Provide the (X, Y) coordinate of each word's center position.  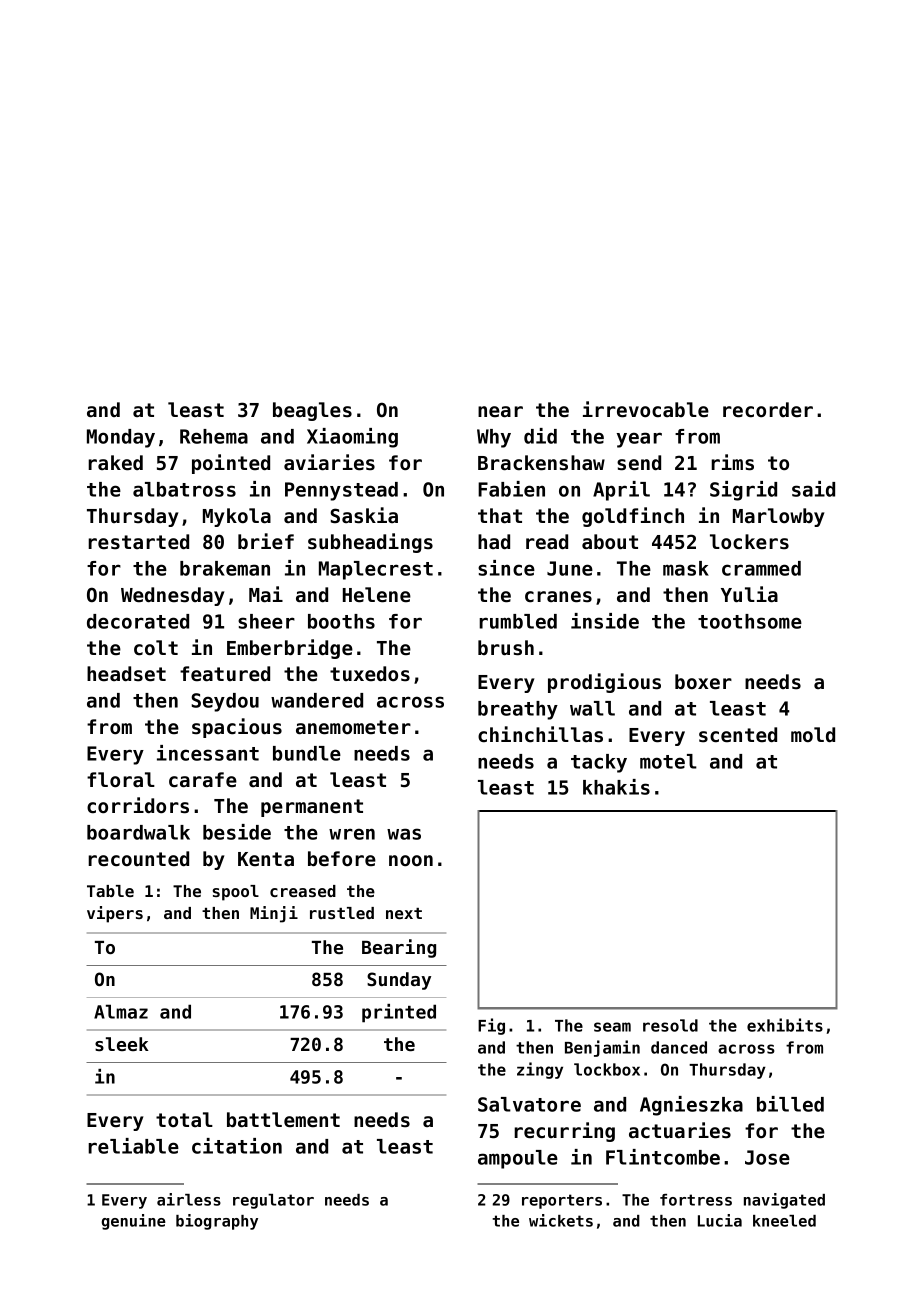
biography (217, 1222)
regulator (273, 1201)
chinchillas (540, 734)
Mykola (237, 517)
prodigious (604, 683)
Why (494, 438)
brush (506, 648)
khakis (616, 787)
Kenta (266, 859)
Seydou (225, 702)
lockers (749, 542)
